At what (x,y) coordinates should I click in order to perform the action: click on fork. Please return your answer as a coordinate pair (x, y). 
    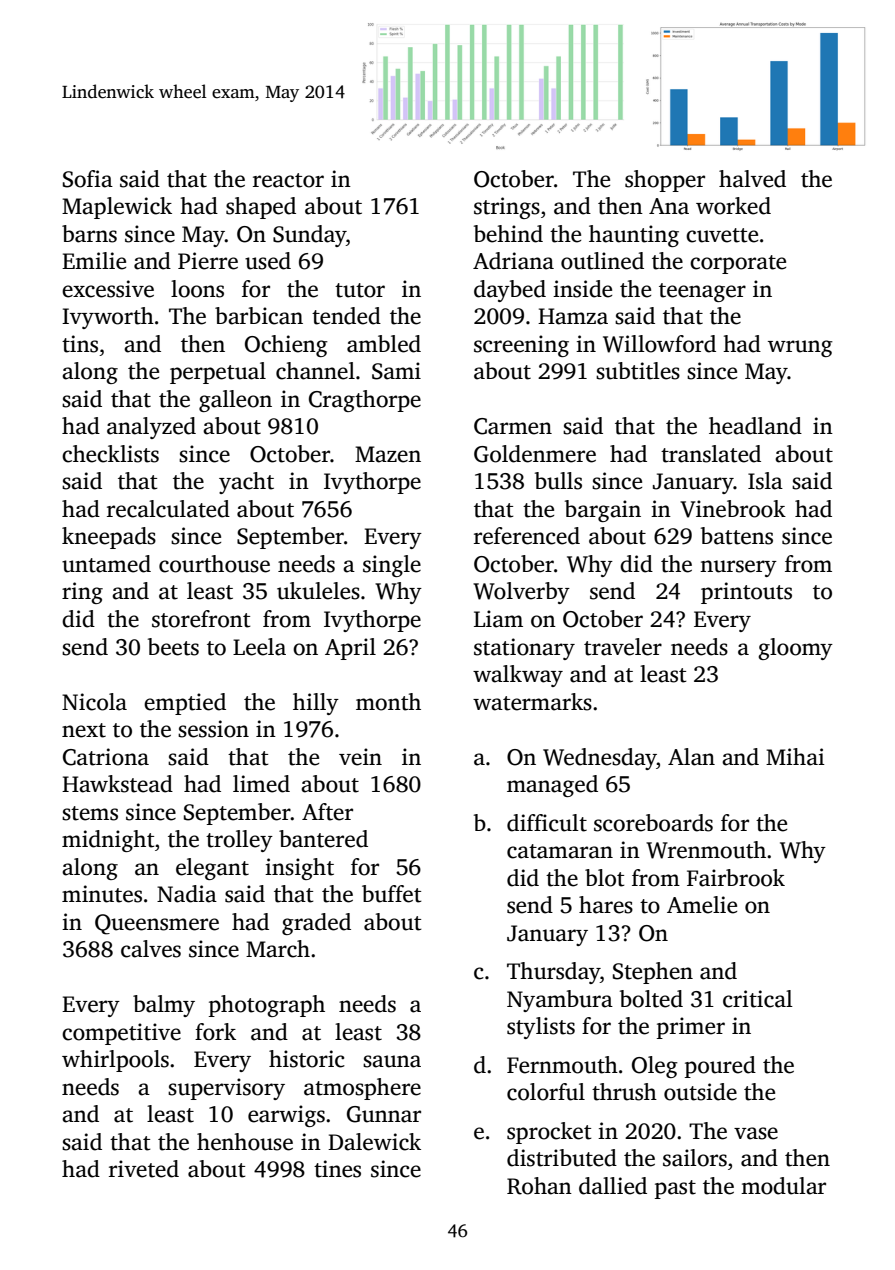
    Looking at the image, I should click on (215, 1032).
